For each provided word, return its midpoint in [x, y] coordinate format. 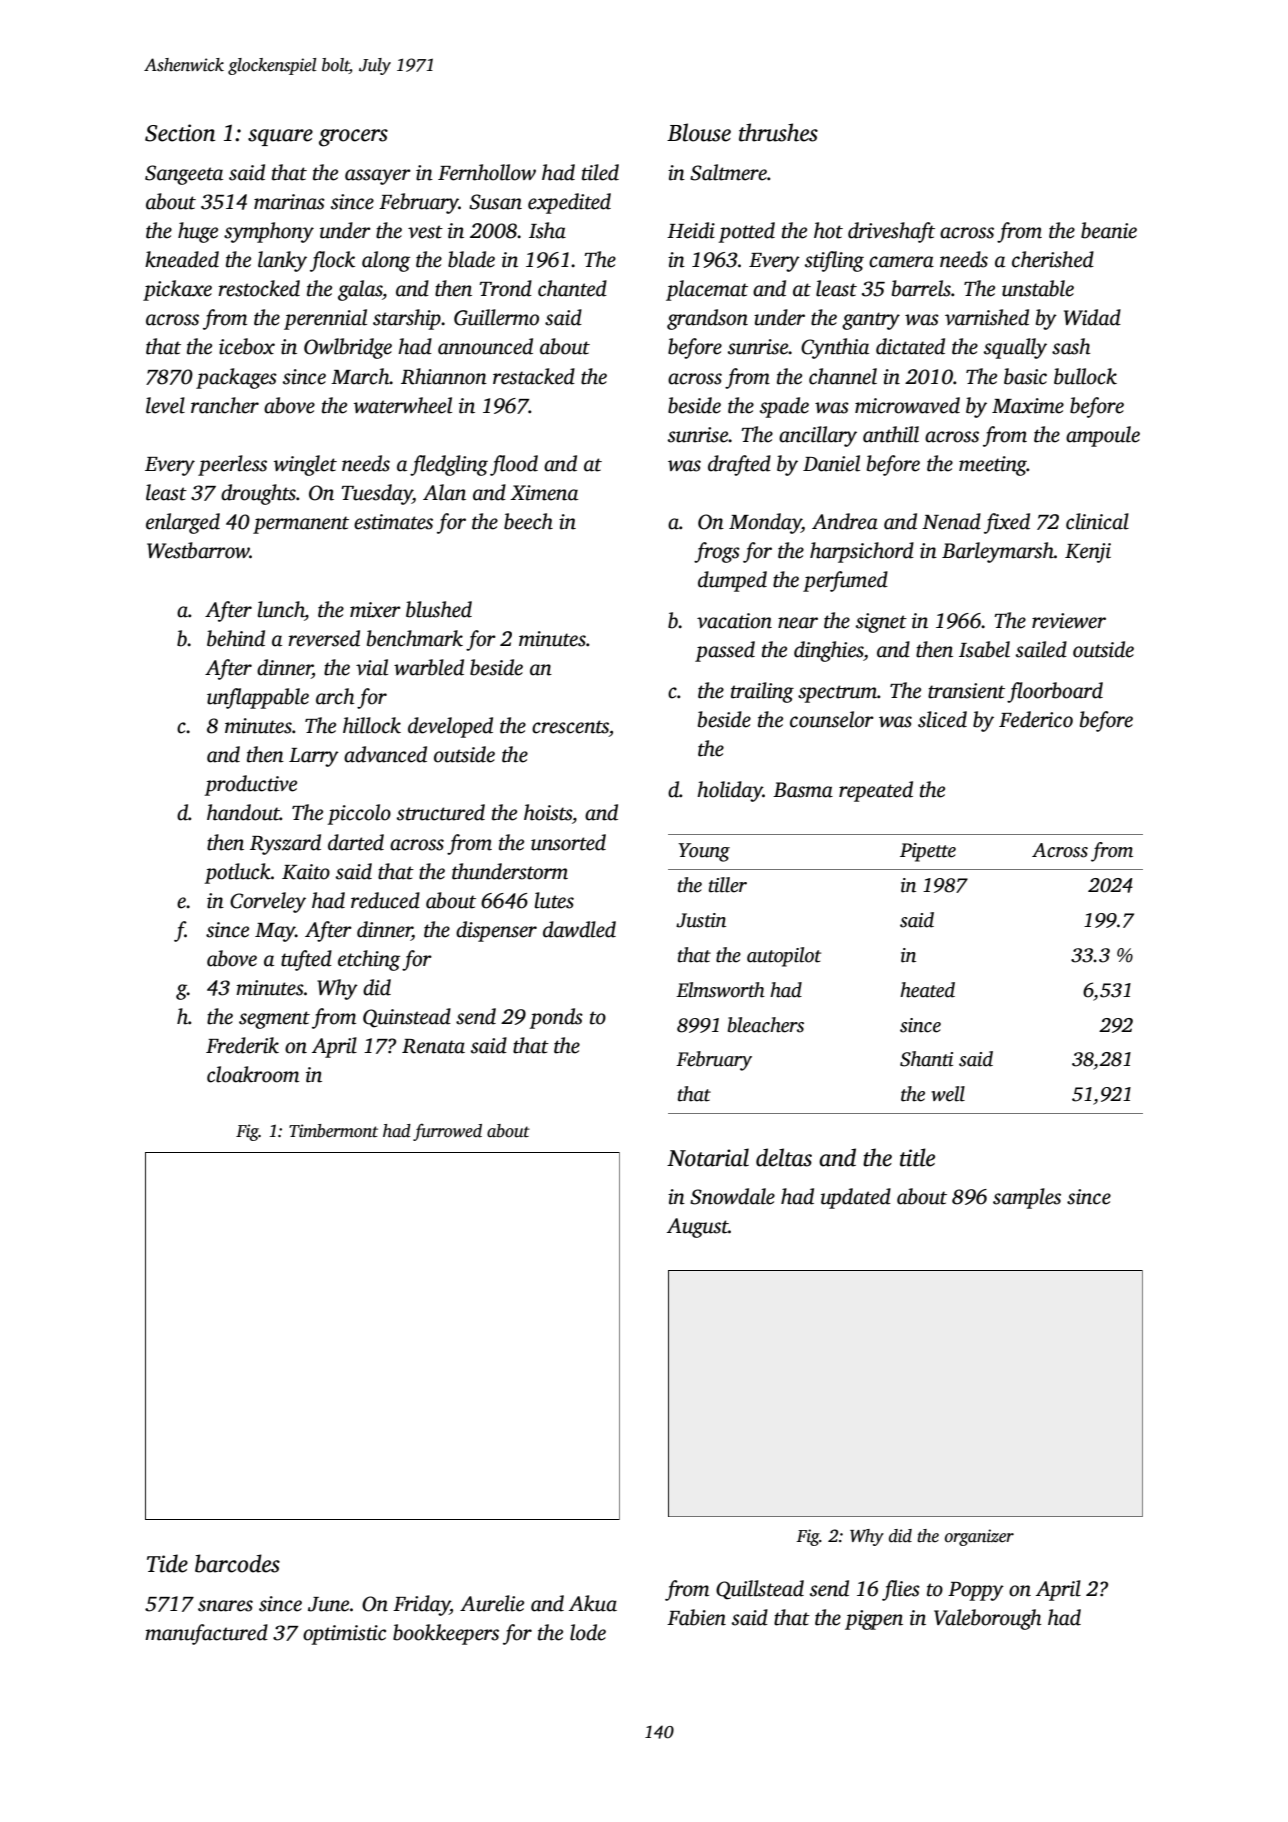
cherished [1053, 259]
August [698, 1228]
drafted [739, 465]
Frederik [242, 1045]
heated [927, 990]
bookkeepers [446, 1634]
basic [1025, 376]
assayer [378, 177]
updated [856, 1198]
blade [471, 259]
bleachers [766, 1025]
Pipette [928, 852]
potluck [237, 873]
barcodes [237, 1563]
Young [704, 852]
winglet [305, 465]
